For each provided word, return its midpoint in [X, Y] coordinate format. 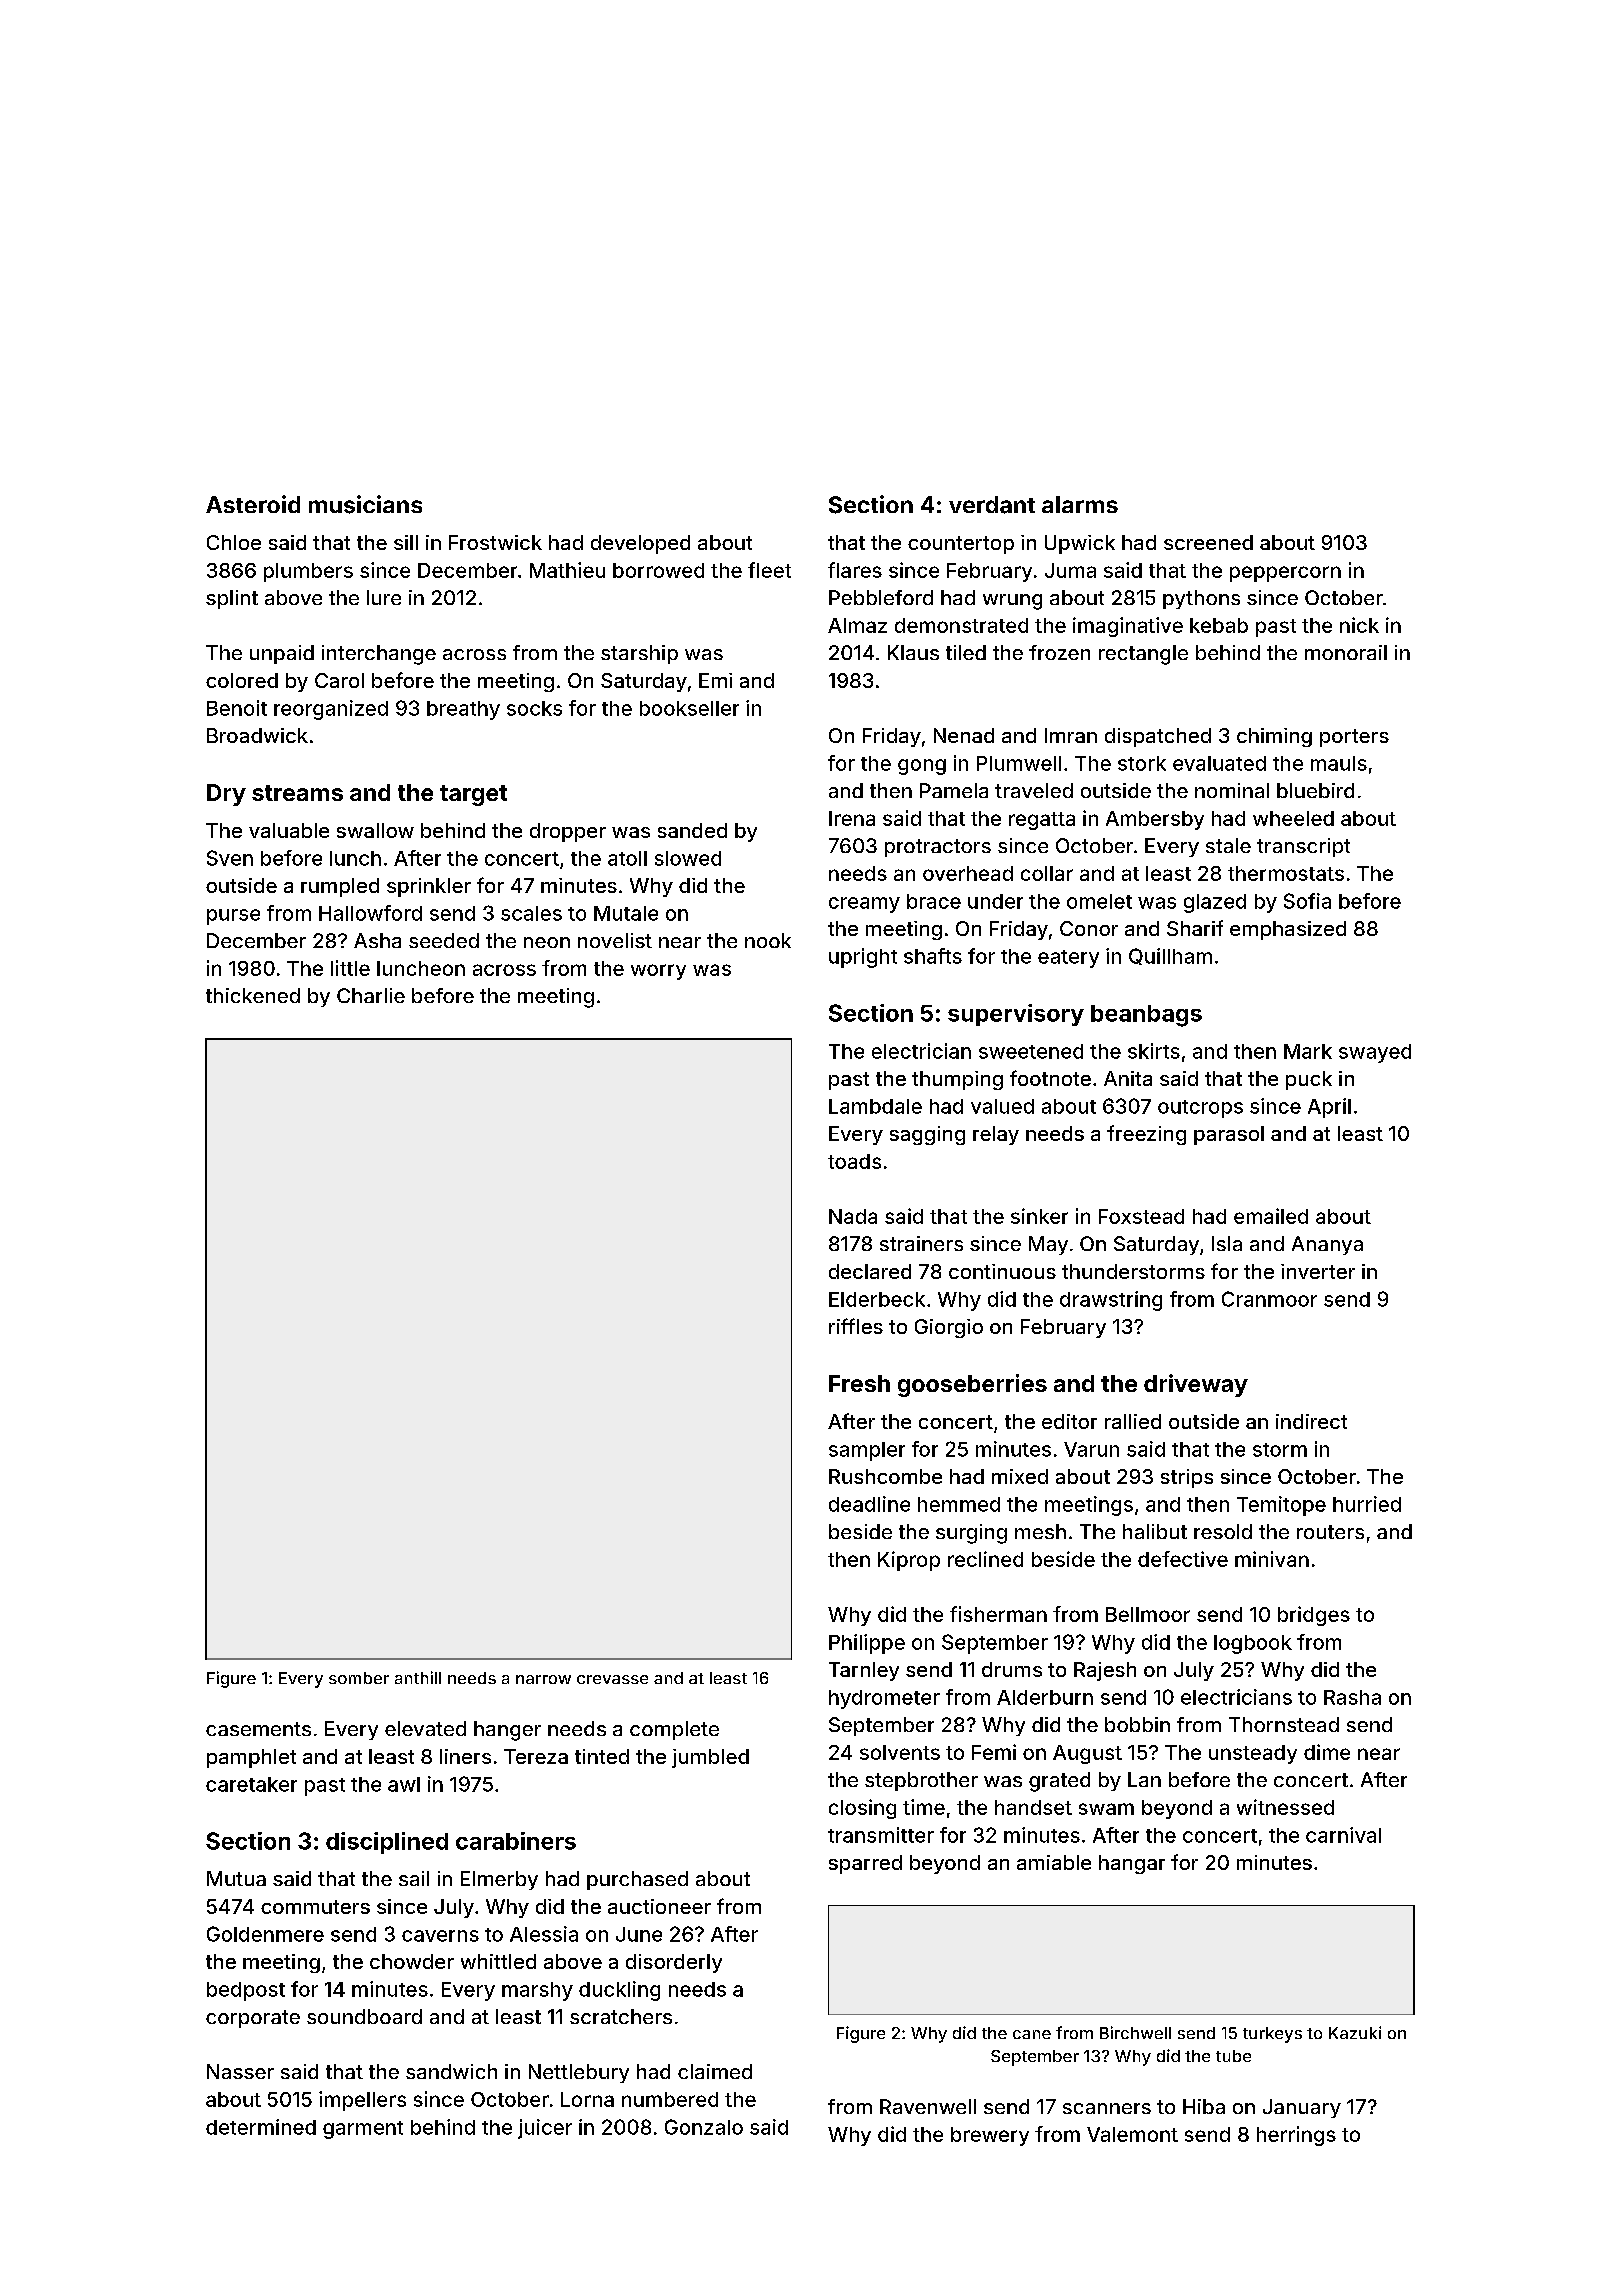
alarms [1080, 504]
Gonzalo [704, 2127]
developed [640, 544]
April [1329, 1108]
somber [359, 1678]
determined [261, 2127]
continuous [1002, 1271]
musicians [365, 504]
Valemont [1132, 2134]
